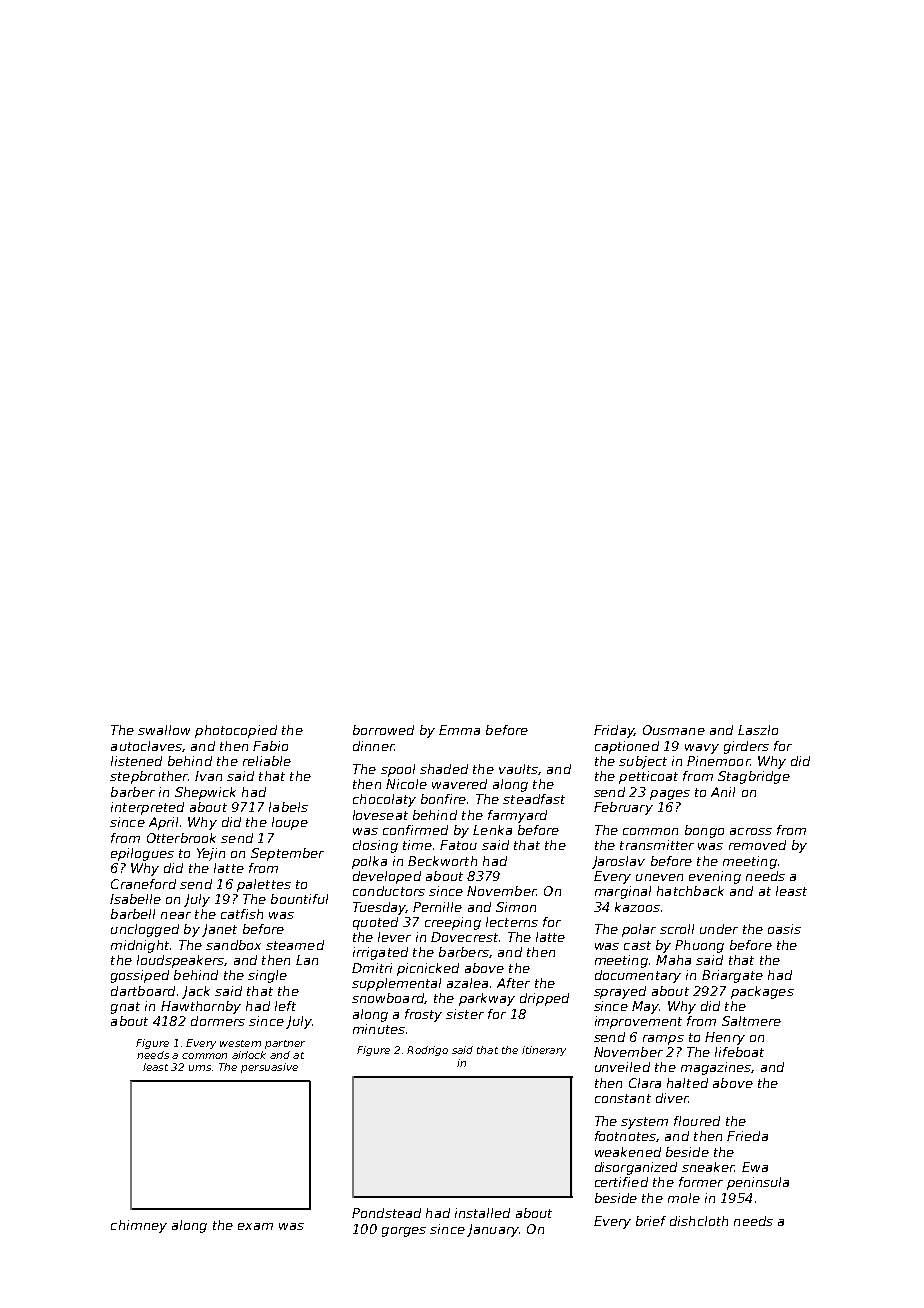  What do you see at coordinates (758, 730) in the screenshot?
I see `Laszlo` at bounding box center [758, 730].
